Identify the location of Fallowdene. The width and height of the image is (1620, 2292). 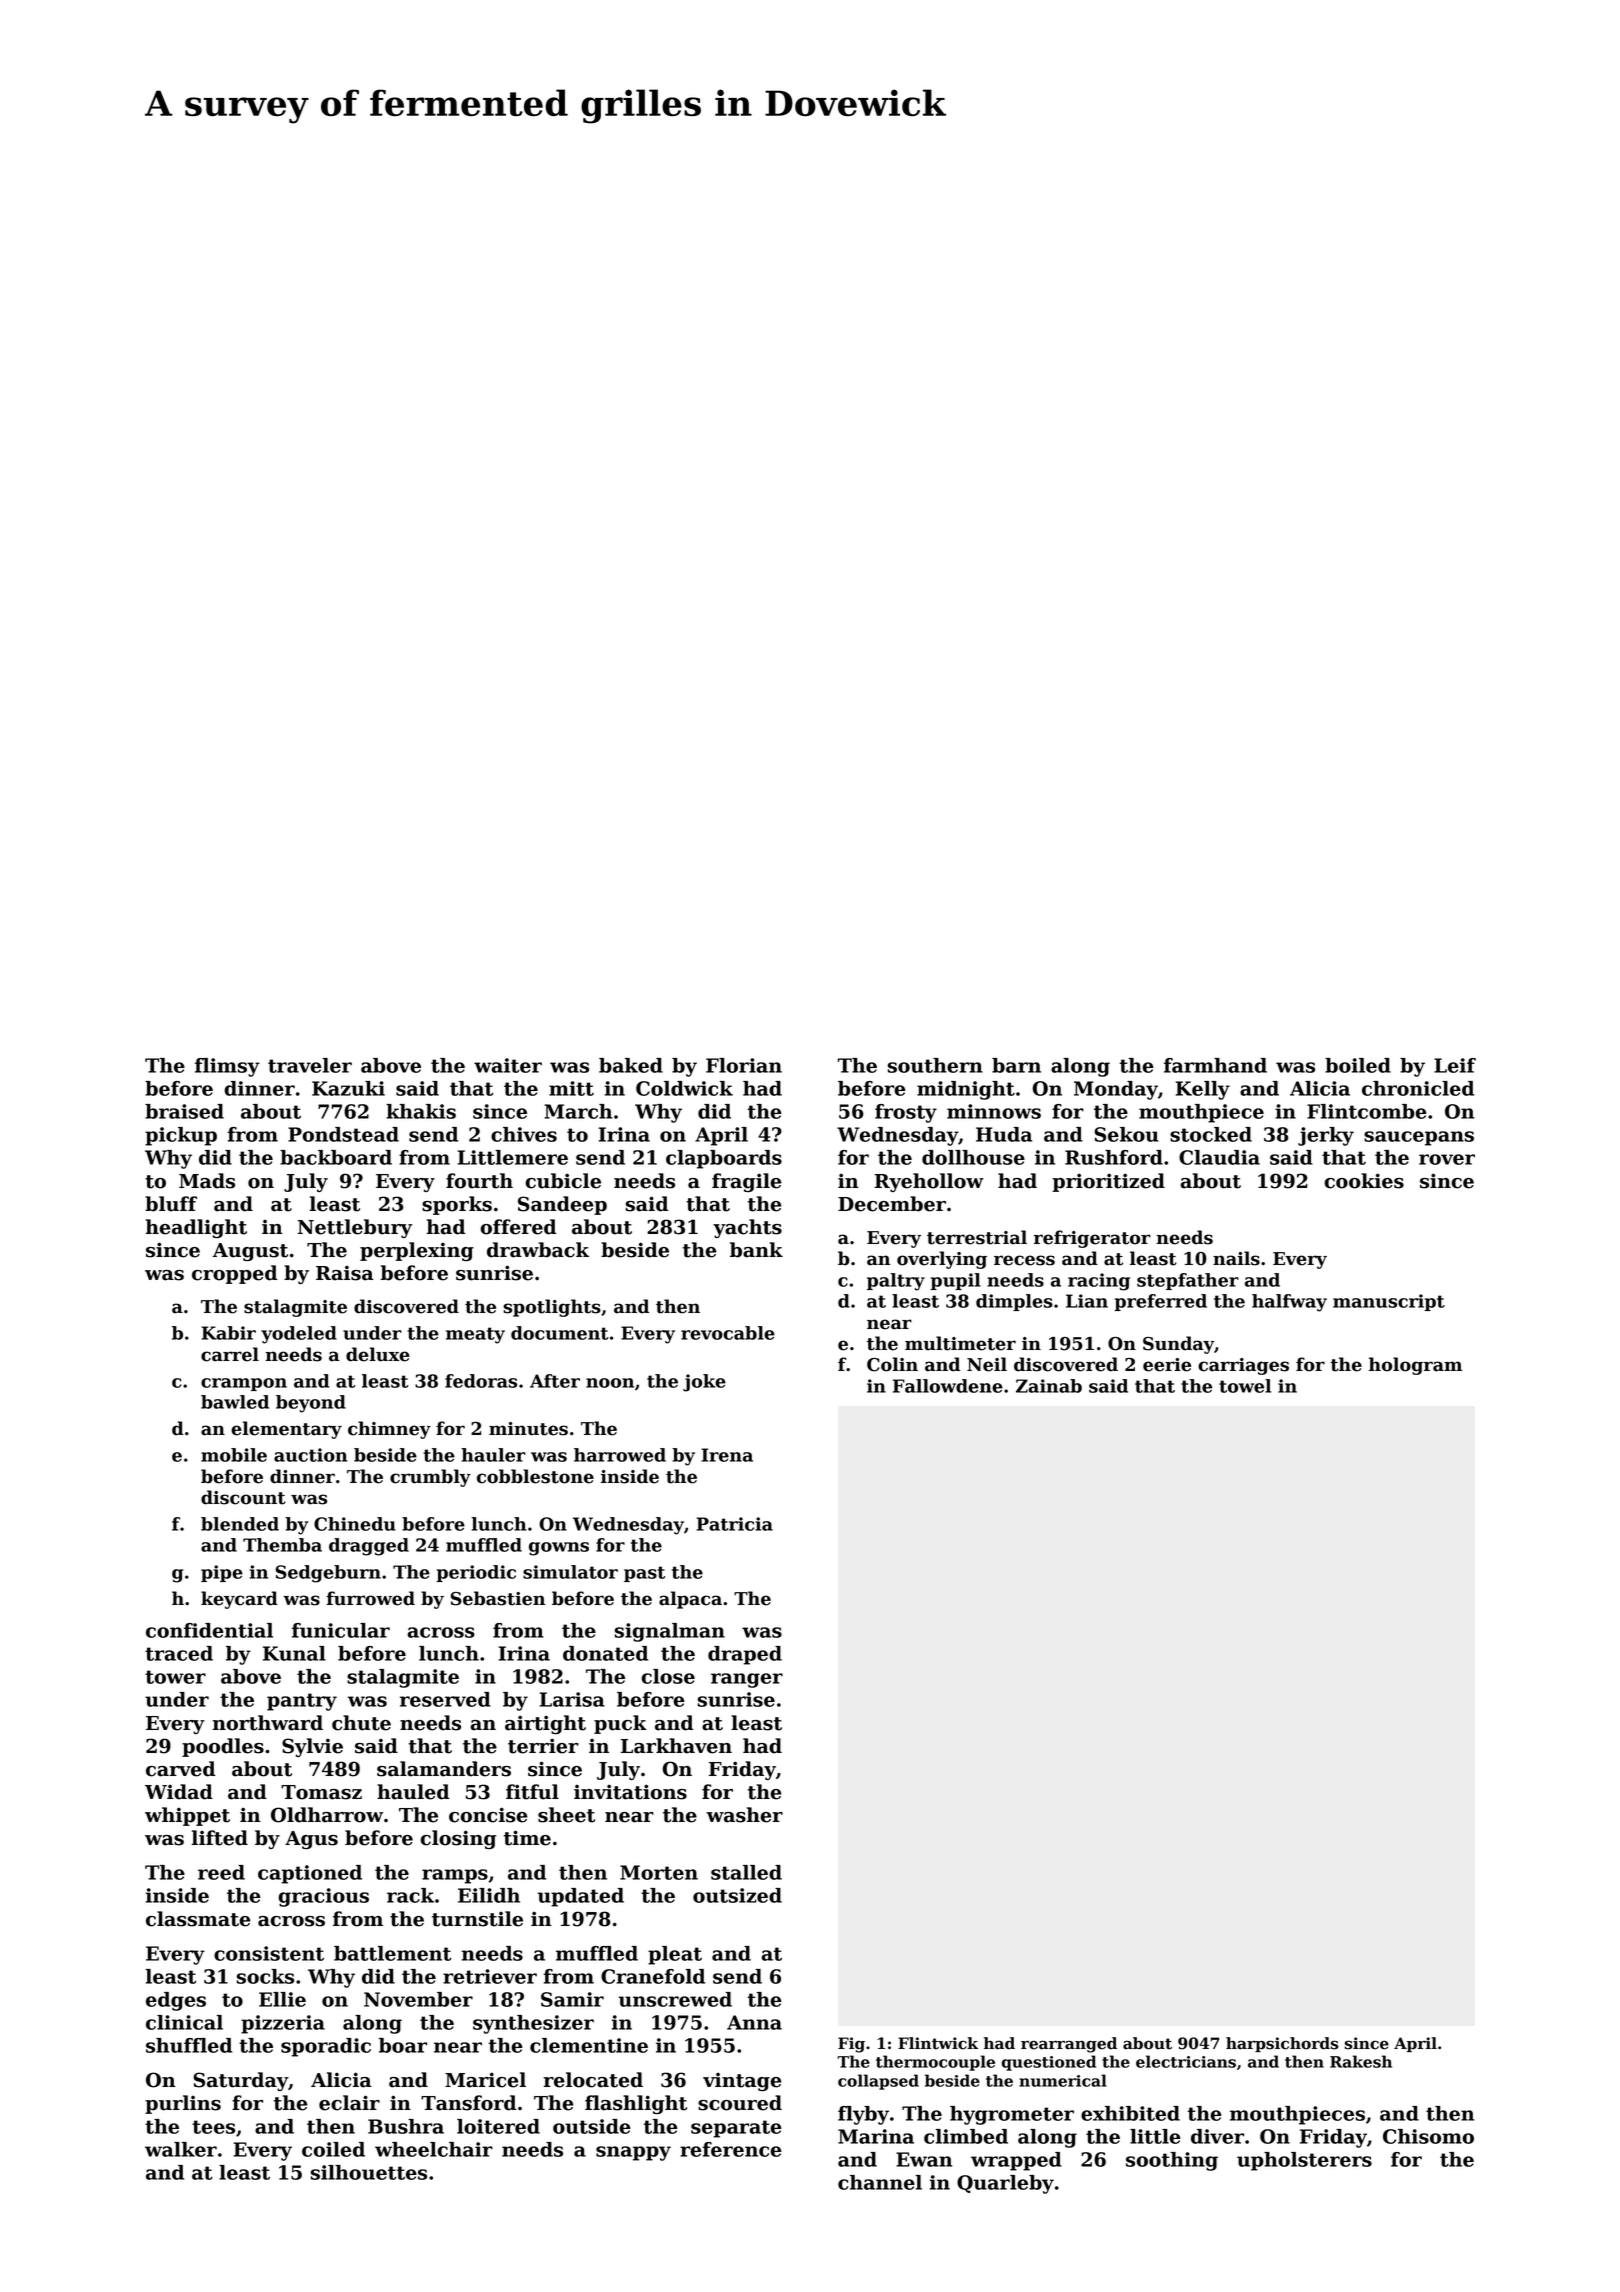
(948, 1386).
